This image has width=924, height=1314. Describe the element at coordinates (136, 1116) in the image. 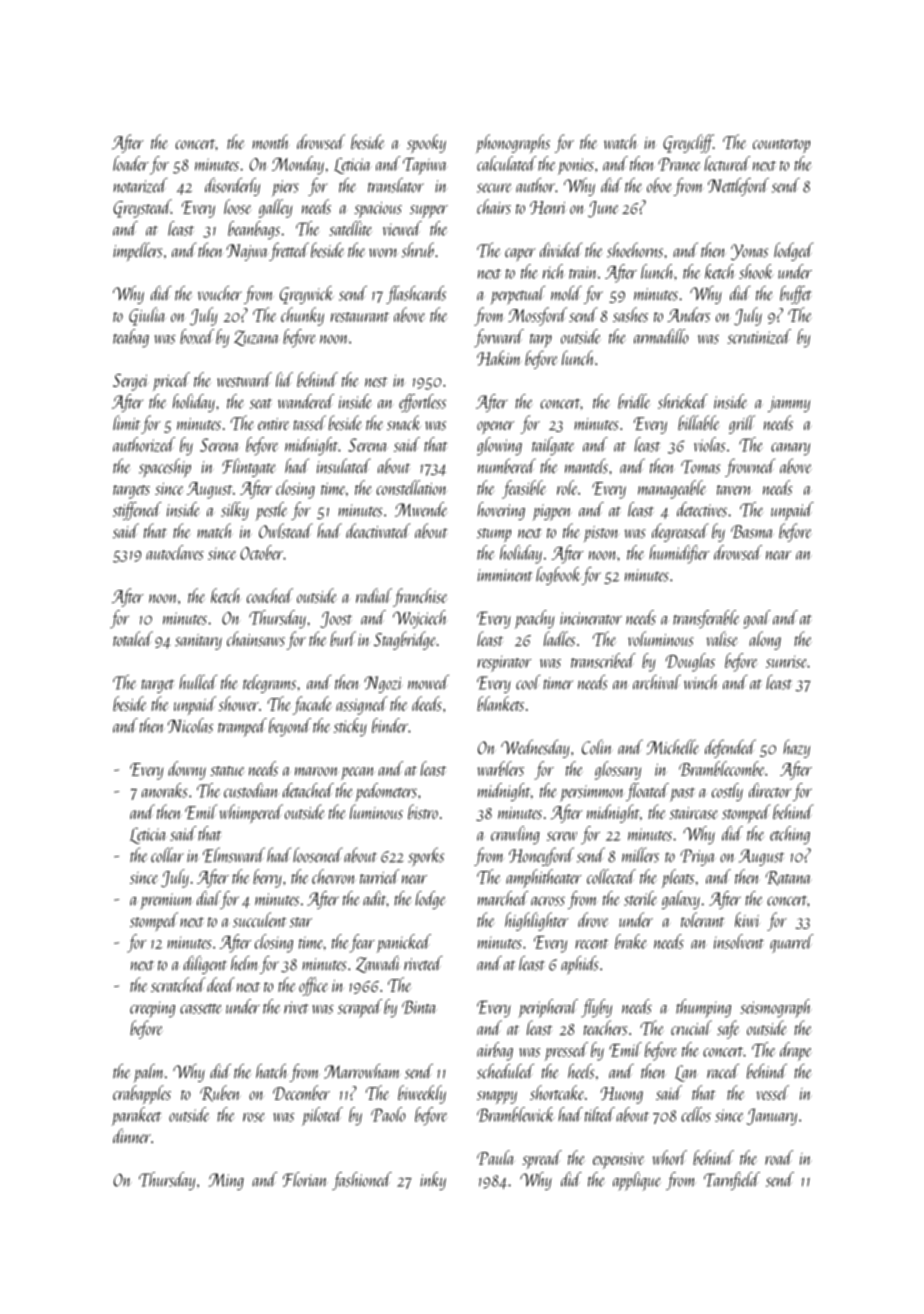

I see `parakeet` at that location.
